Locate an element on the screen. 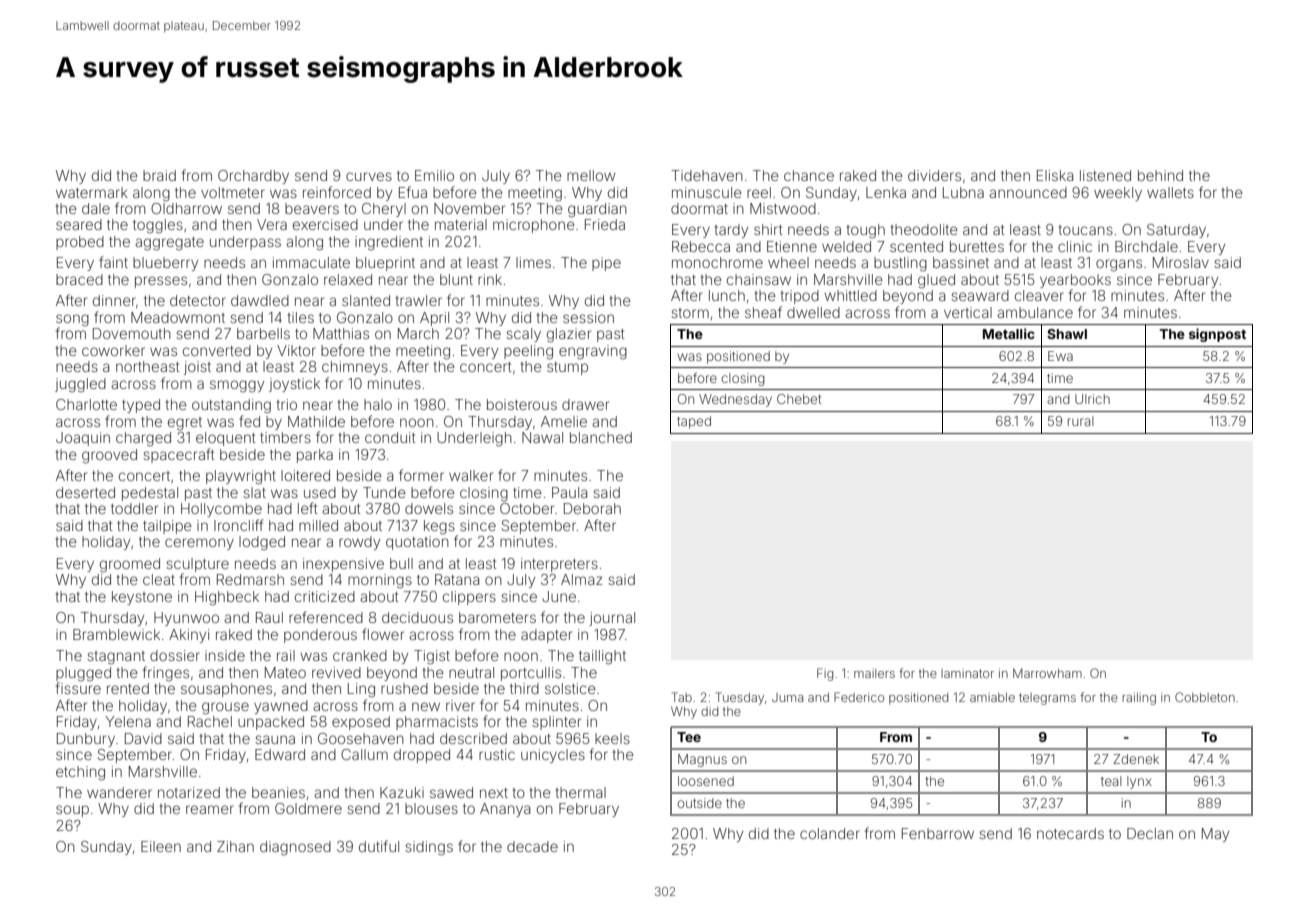 This screenshot has width=1308, height=924. Zihan is located at coordinates (235, 846).
